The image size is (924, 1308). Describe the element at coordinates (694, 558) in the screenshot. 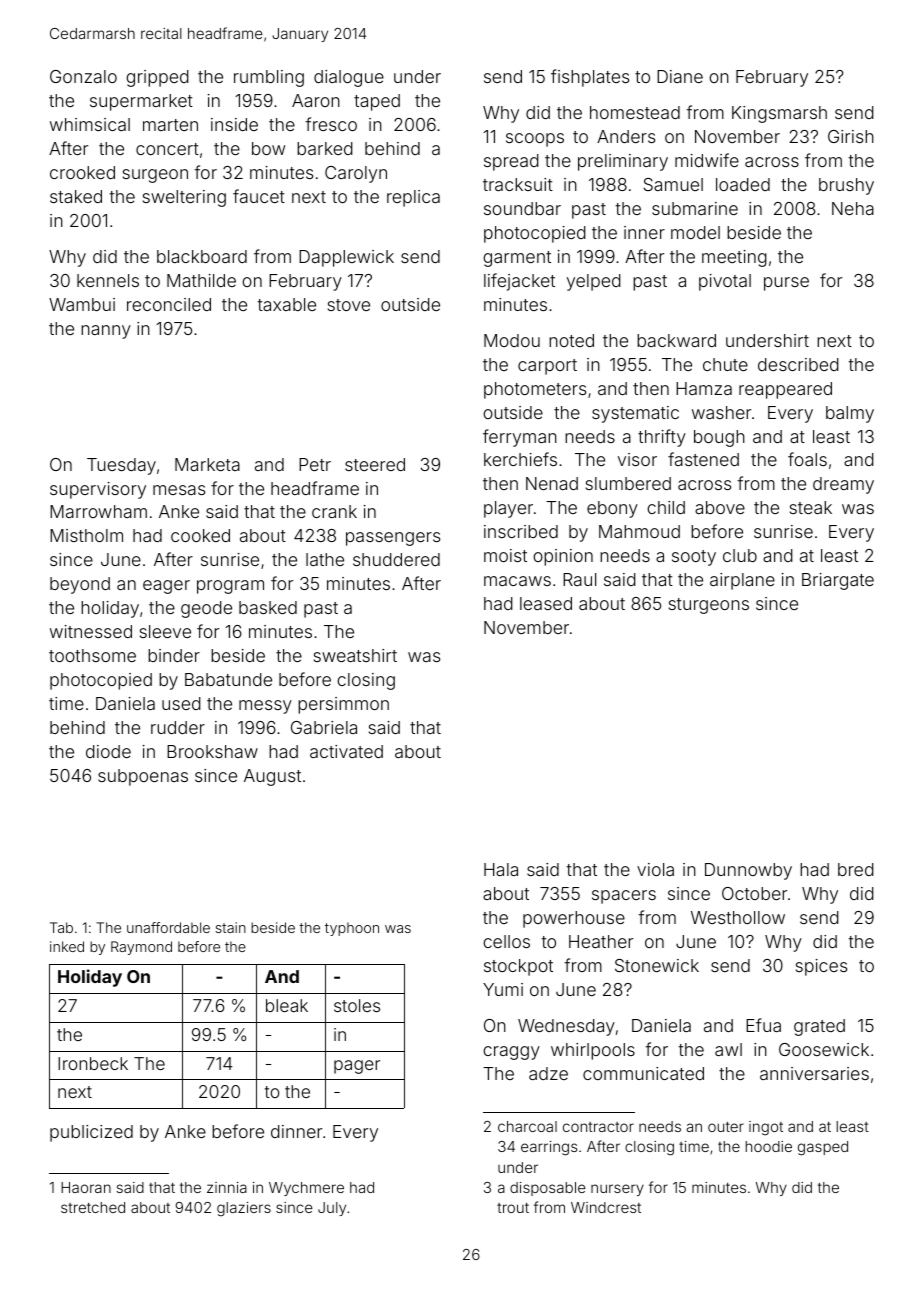

I see `sooty` at that location.
